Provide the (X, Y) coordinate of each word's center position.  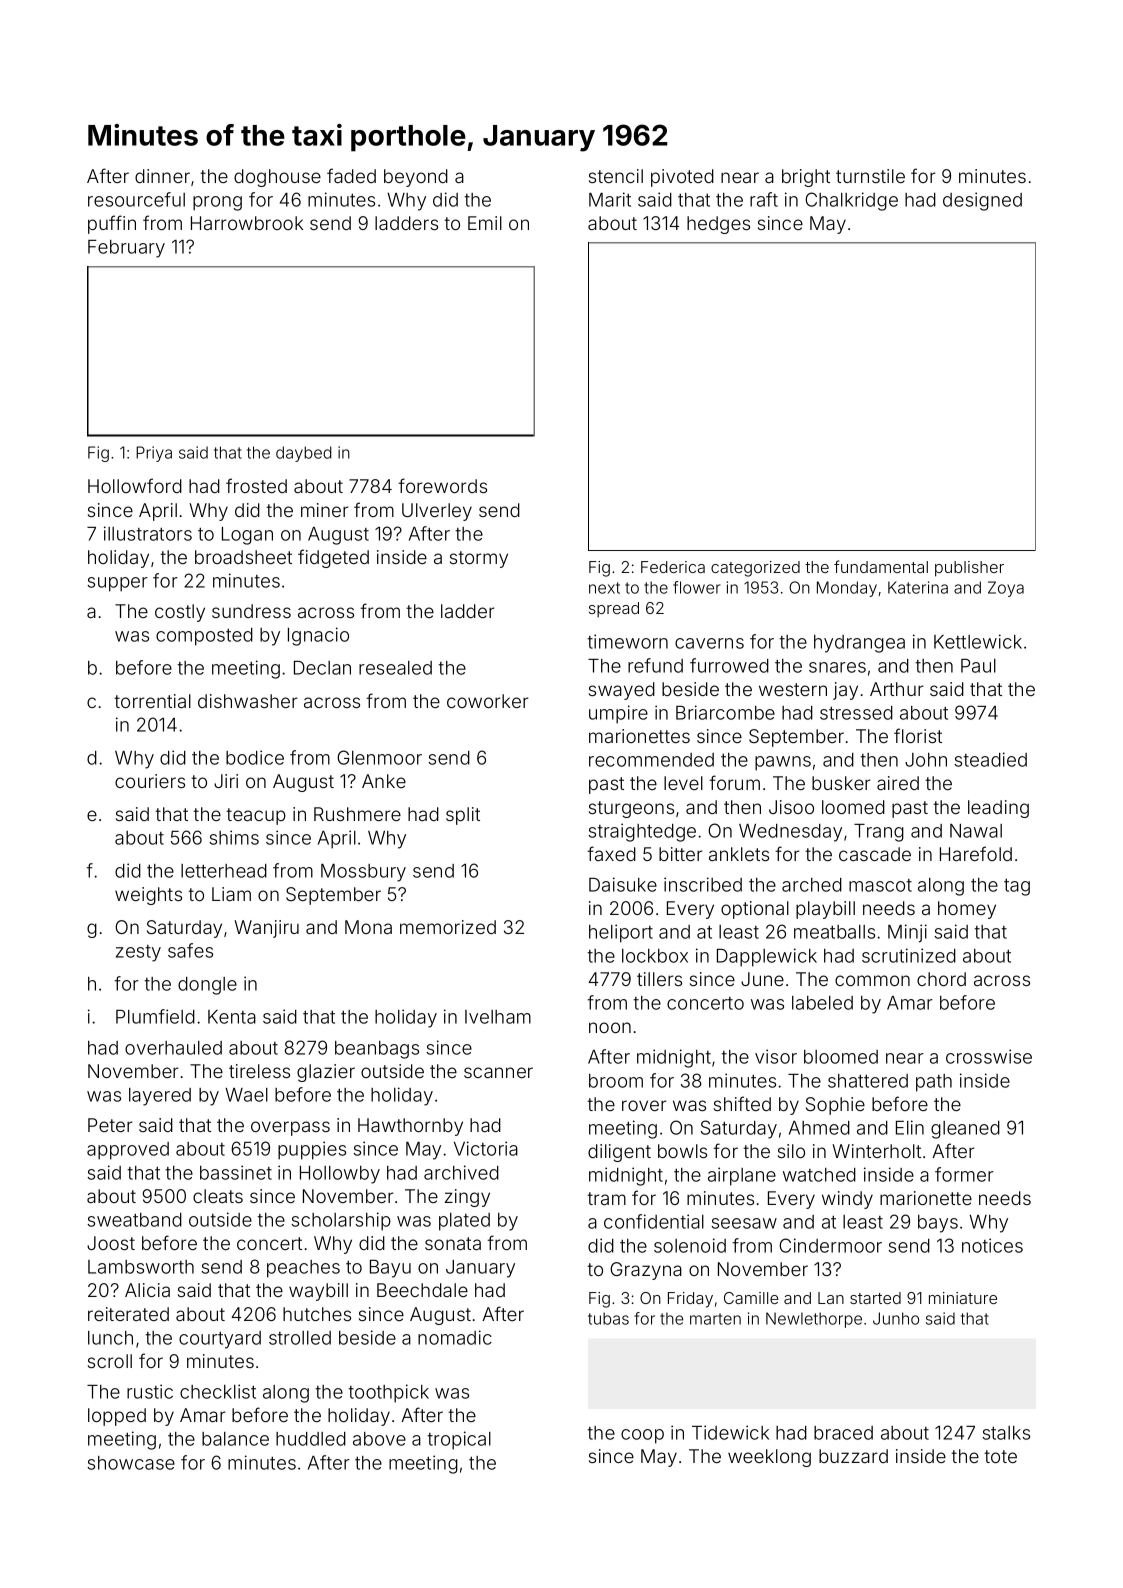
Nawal (976, 831)
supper (117, 584)
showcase (131, 1463)
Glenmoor (379, 757)
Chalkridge (851, 201)
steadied (990, 759)
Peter (110, 1125)
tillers (659, 979)
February (126, 249)
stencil (616, 176)
